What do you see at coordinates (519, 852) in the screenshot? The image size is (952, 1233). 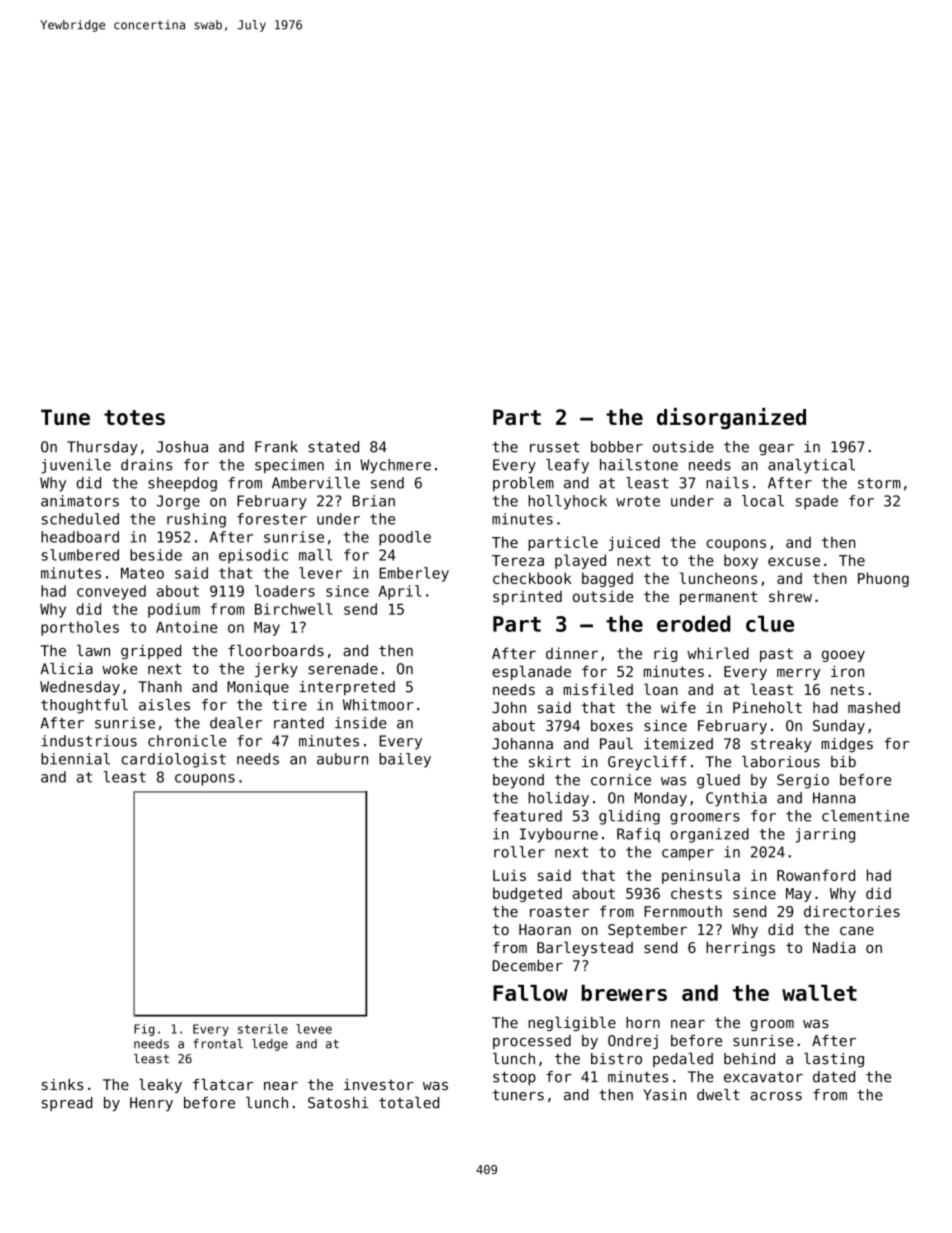 I see `roller` at bounding box center [519, 852].
